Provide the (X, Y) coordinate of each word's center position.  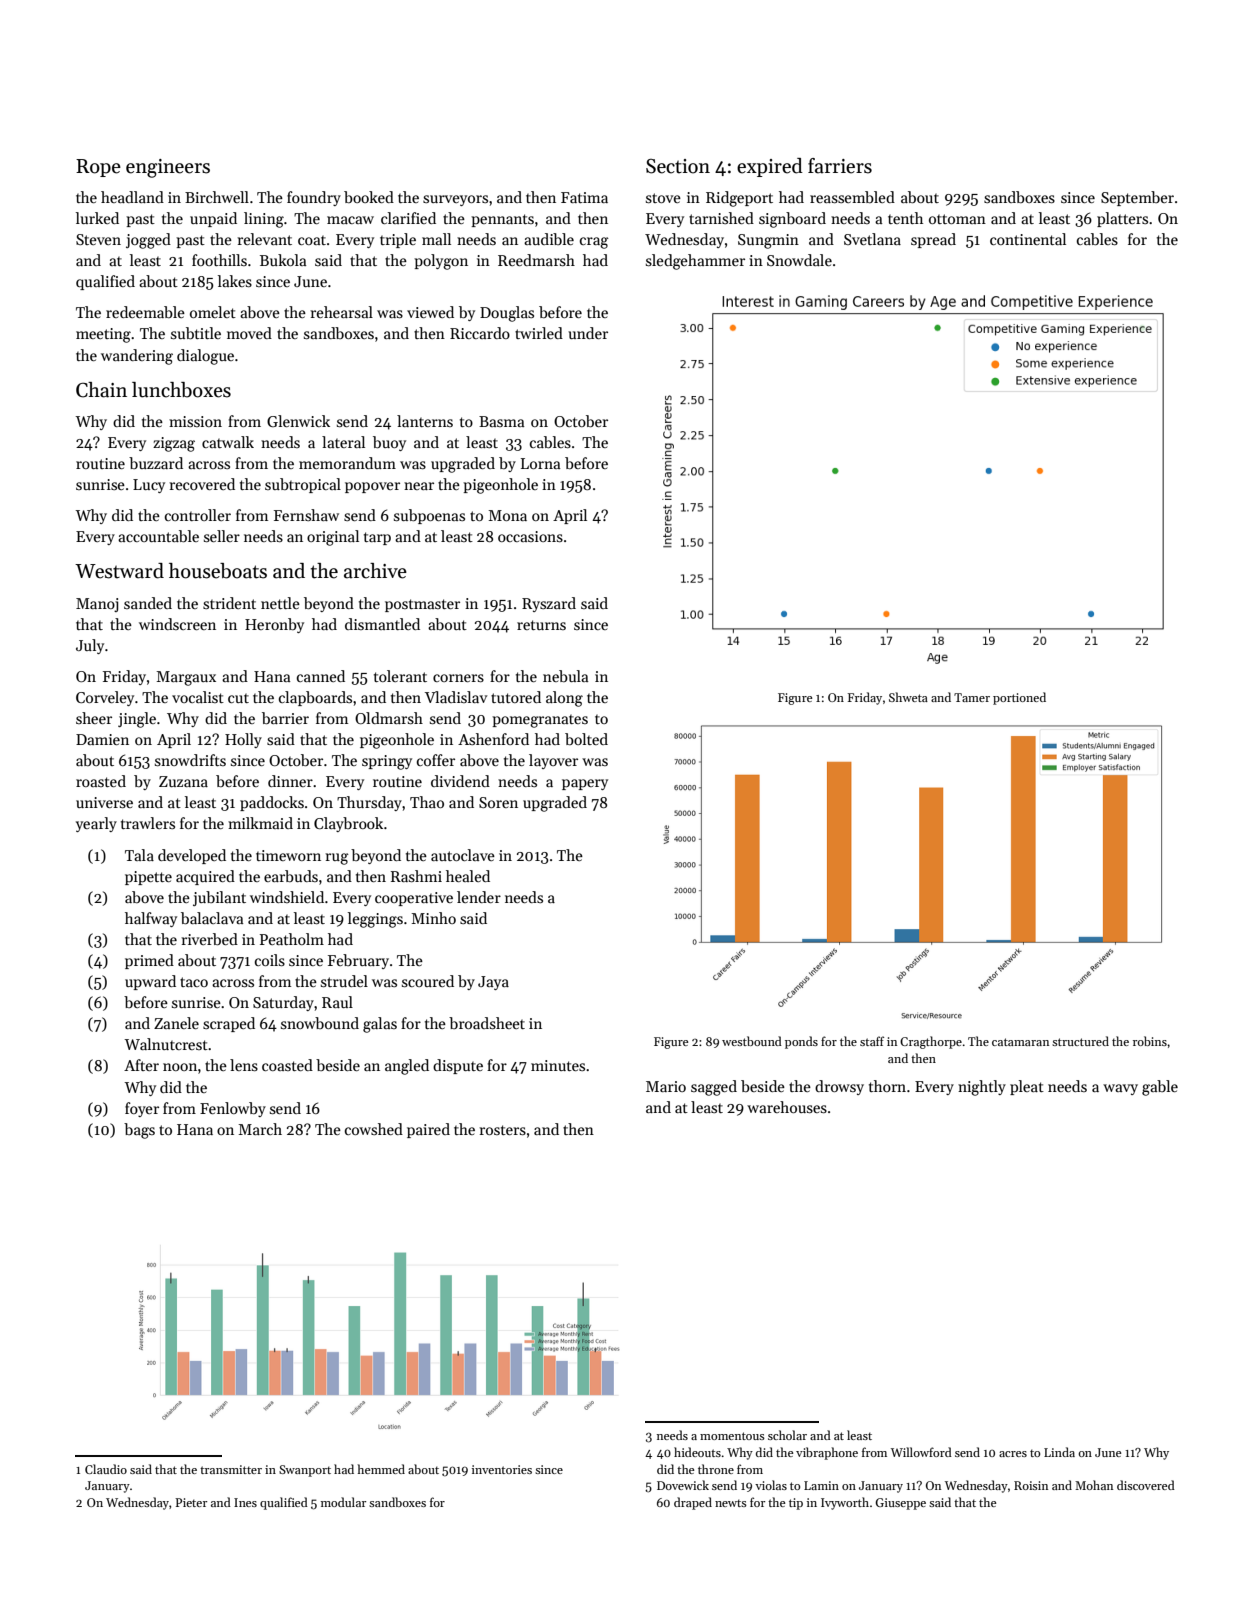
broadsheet (487, 1023)
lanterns (425, 421)
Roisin (1031, 1485)
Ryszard (549, 604)
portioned (1019, 698)
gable (1160, 1088)
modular (343, 1502)
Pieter (191, 1502)
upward (150, 982)
